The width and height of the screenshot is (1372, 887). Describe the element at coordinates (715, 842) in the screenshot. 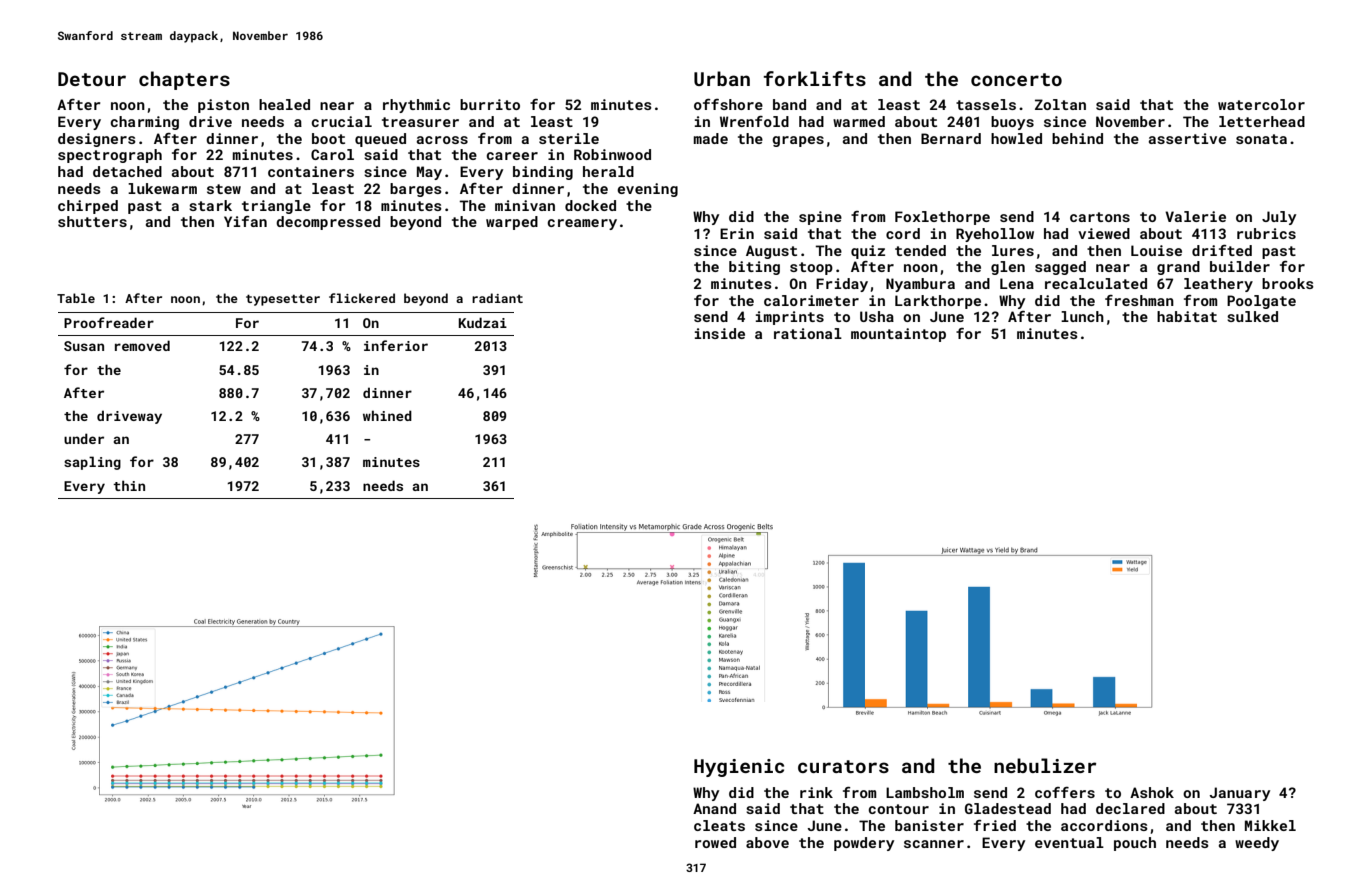

I see `rowed` at that location.
